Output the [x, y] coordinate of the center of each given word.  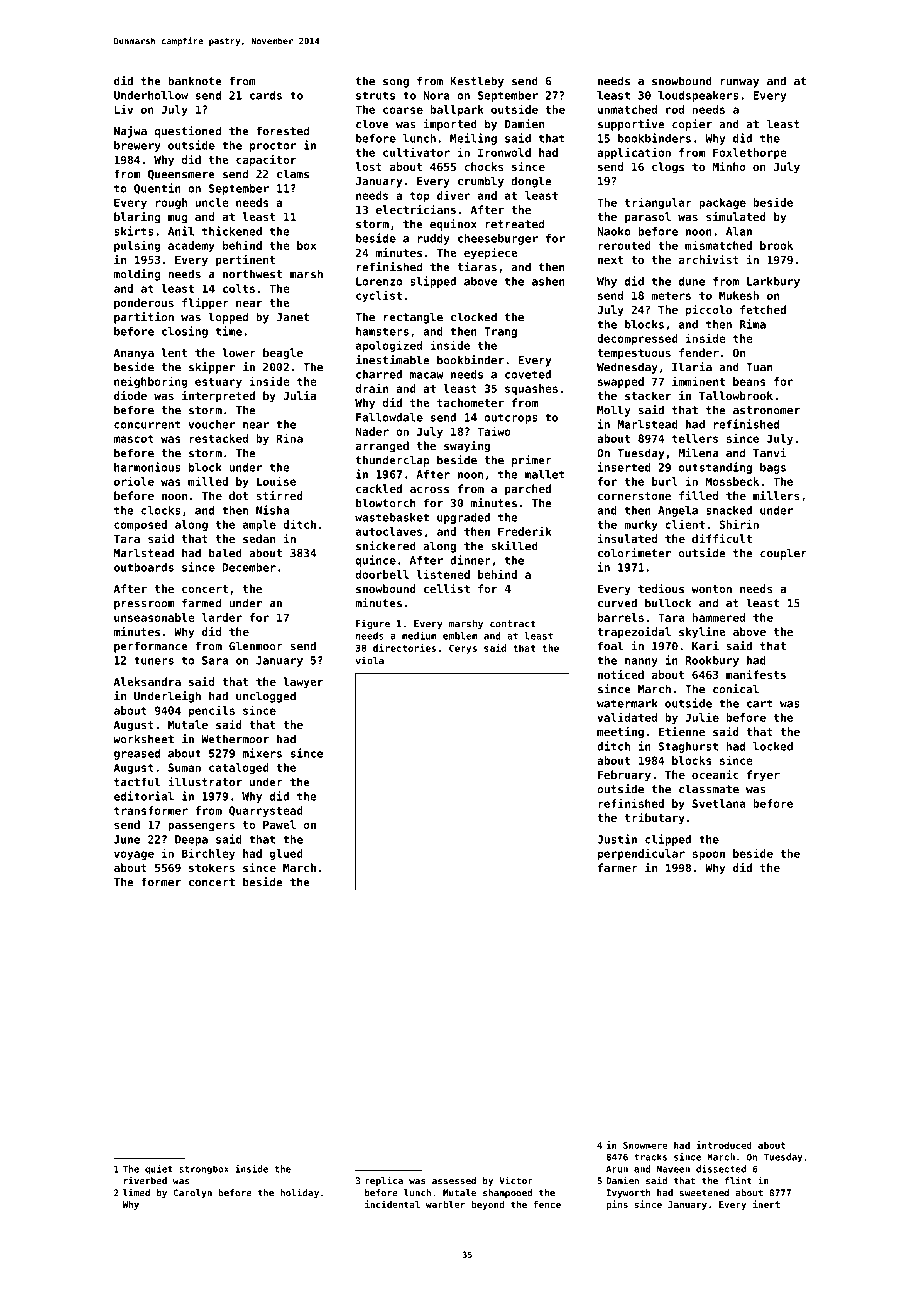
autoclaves [389, 531]
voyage [134, 855]
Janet [292, 317]
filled [698, 495]
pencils [212, 711]
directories [404, 648]
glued [286, 854]
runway [739, 83]
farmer [618, 867]
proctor [273, 146]
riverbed [145, 1181]
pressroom [144, 605]
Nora [436, 95]
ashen [548, 281]
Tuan [759, 367]
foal [611, 646]
